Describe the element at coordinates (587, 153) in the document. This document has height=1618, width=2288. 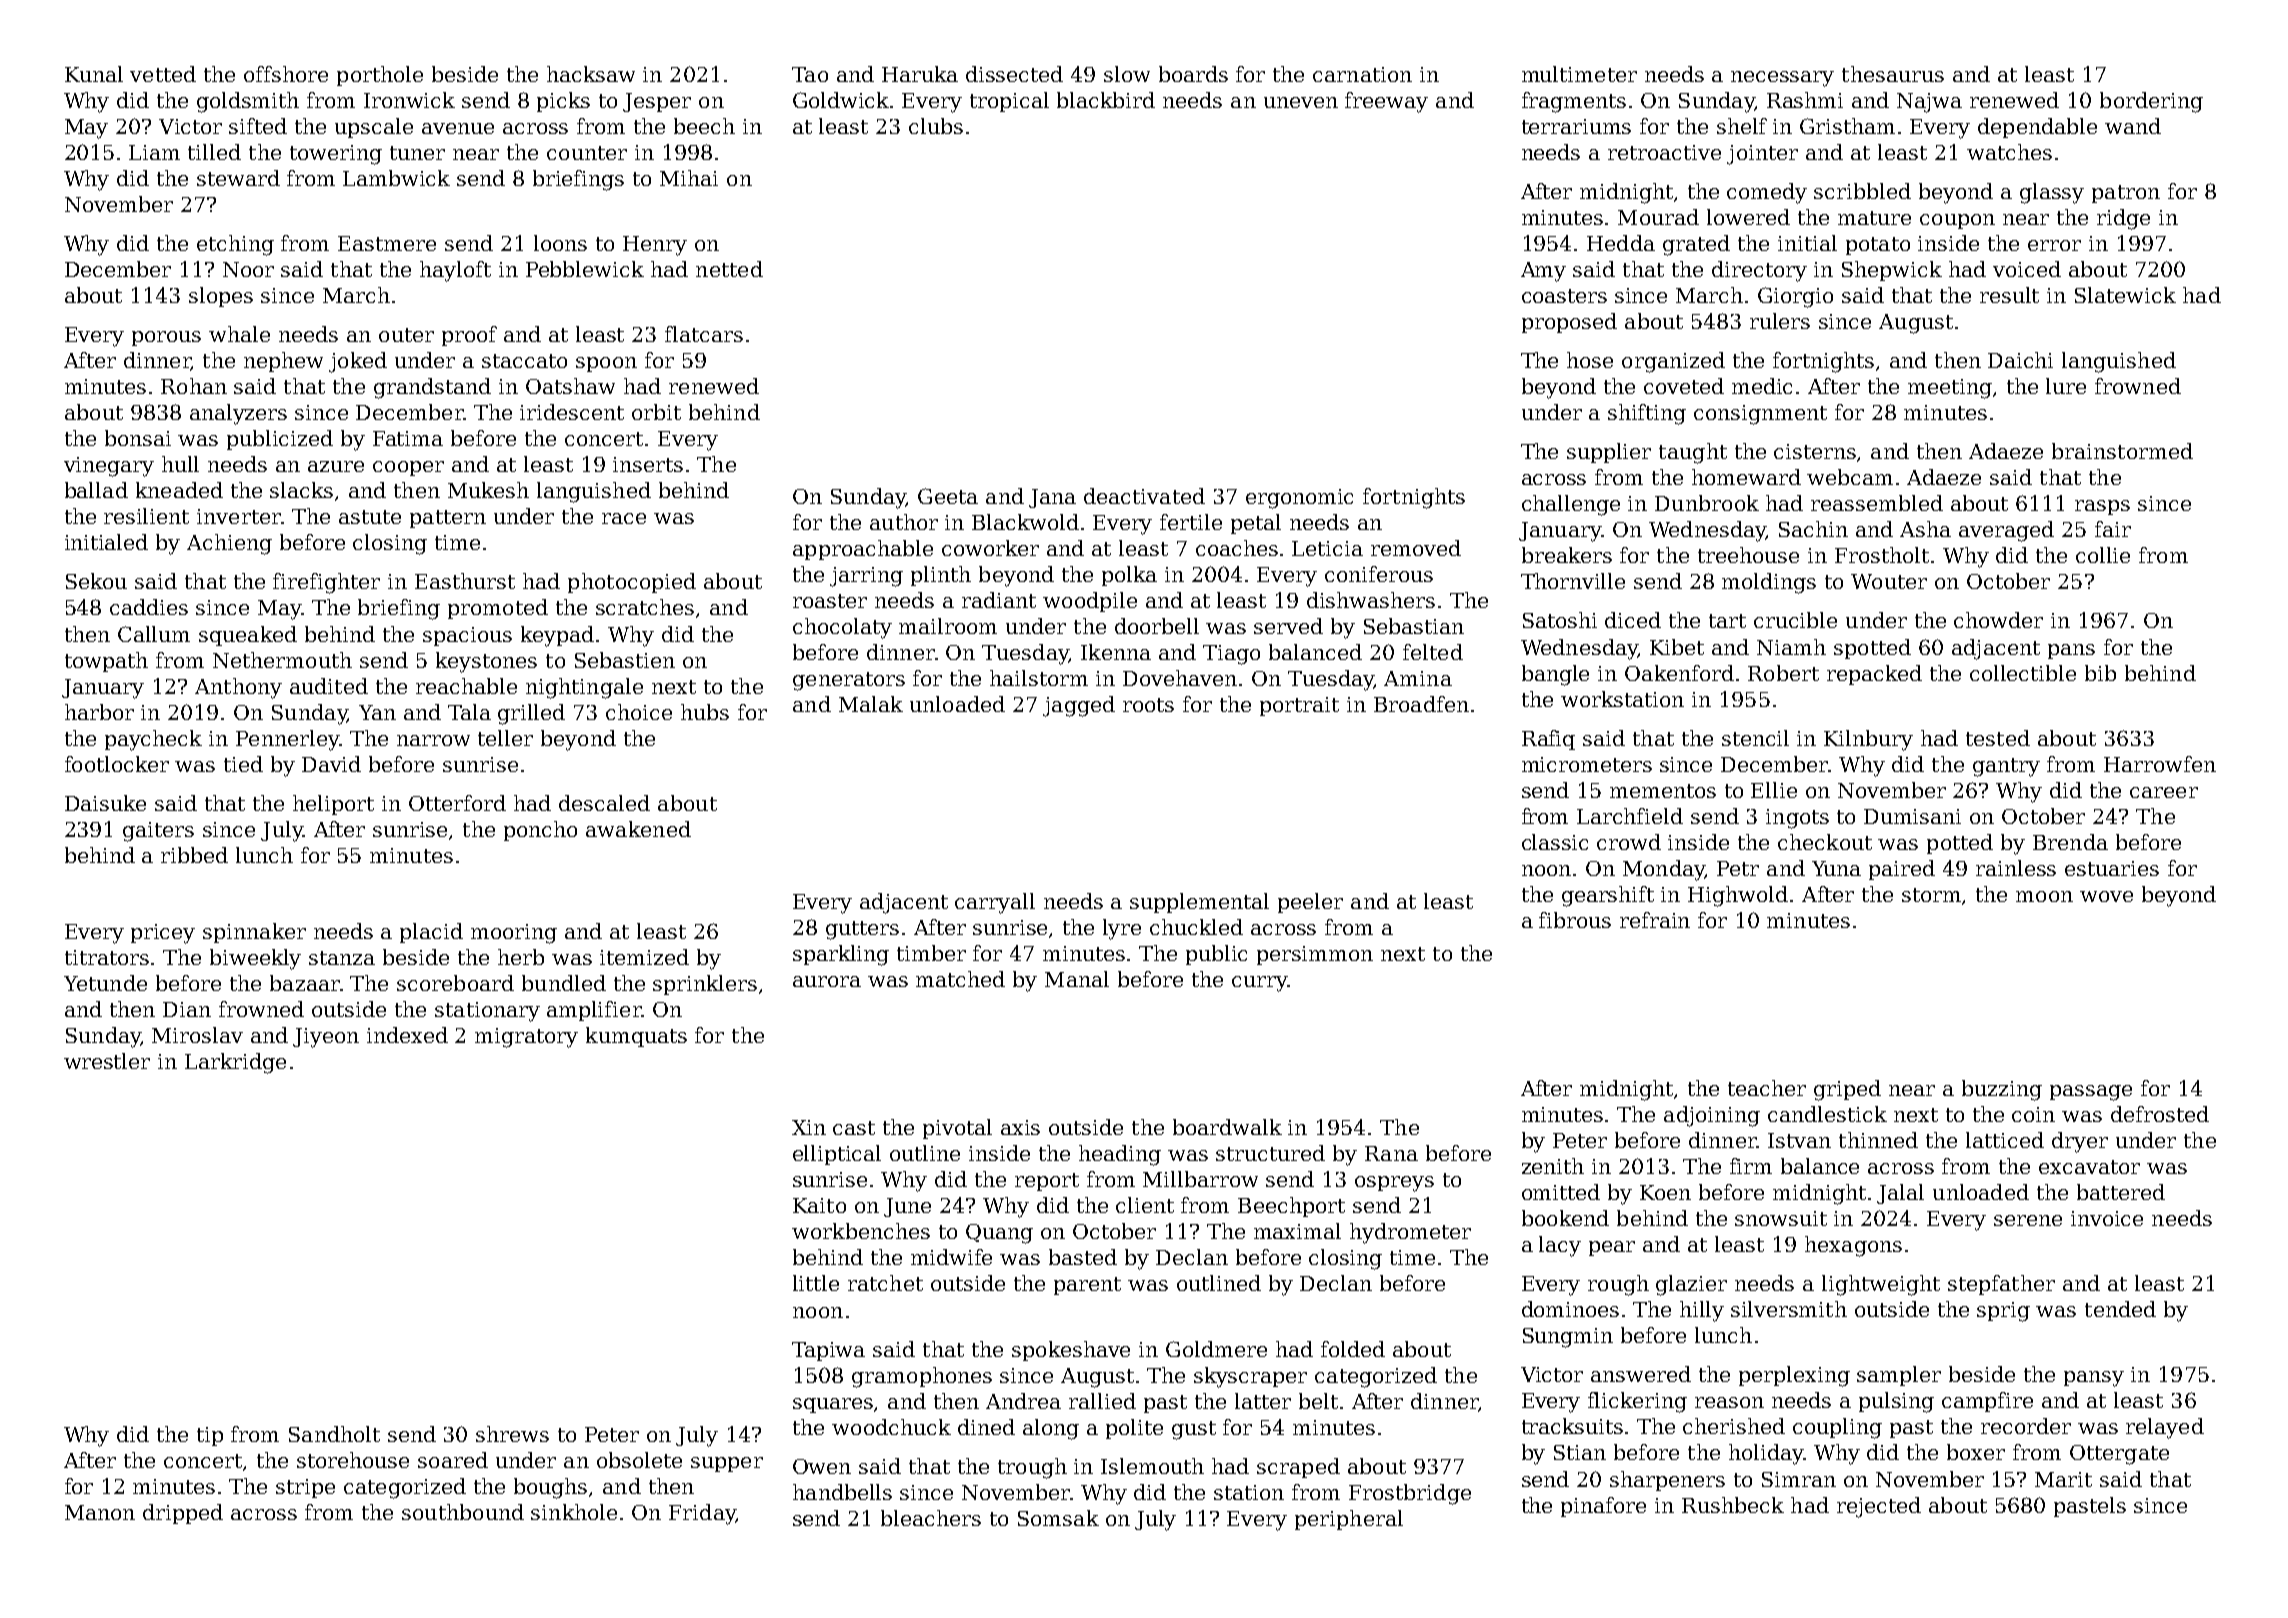
I see `counter` at that location.
